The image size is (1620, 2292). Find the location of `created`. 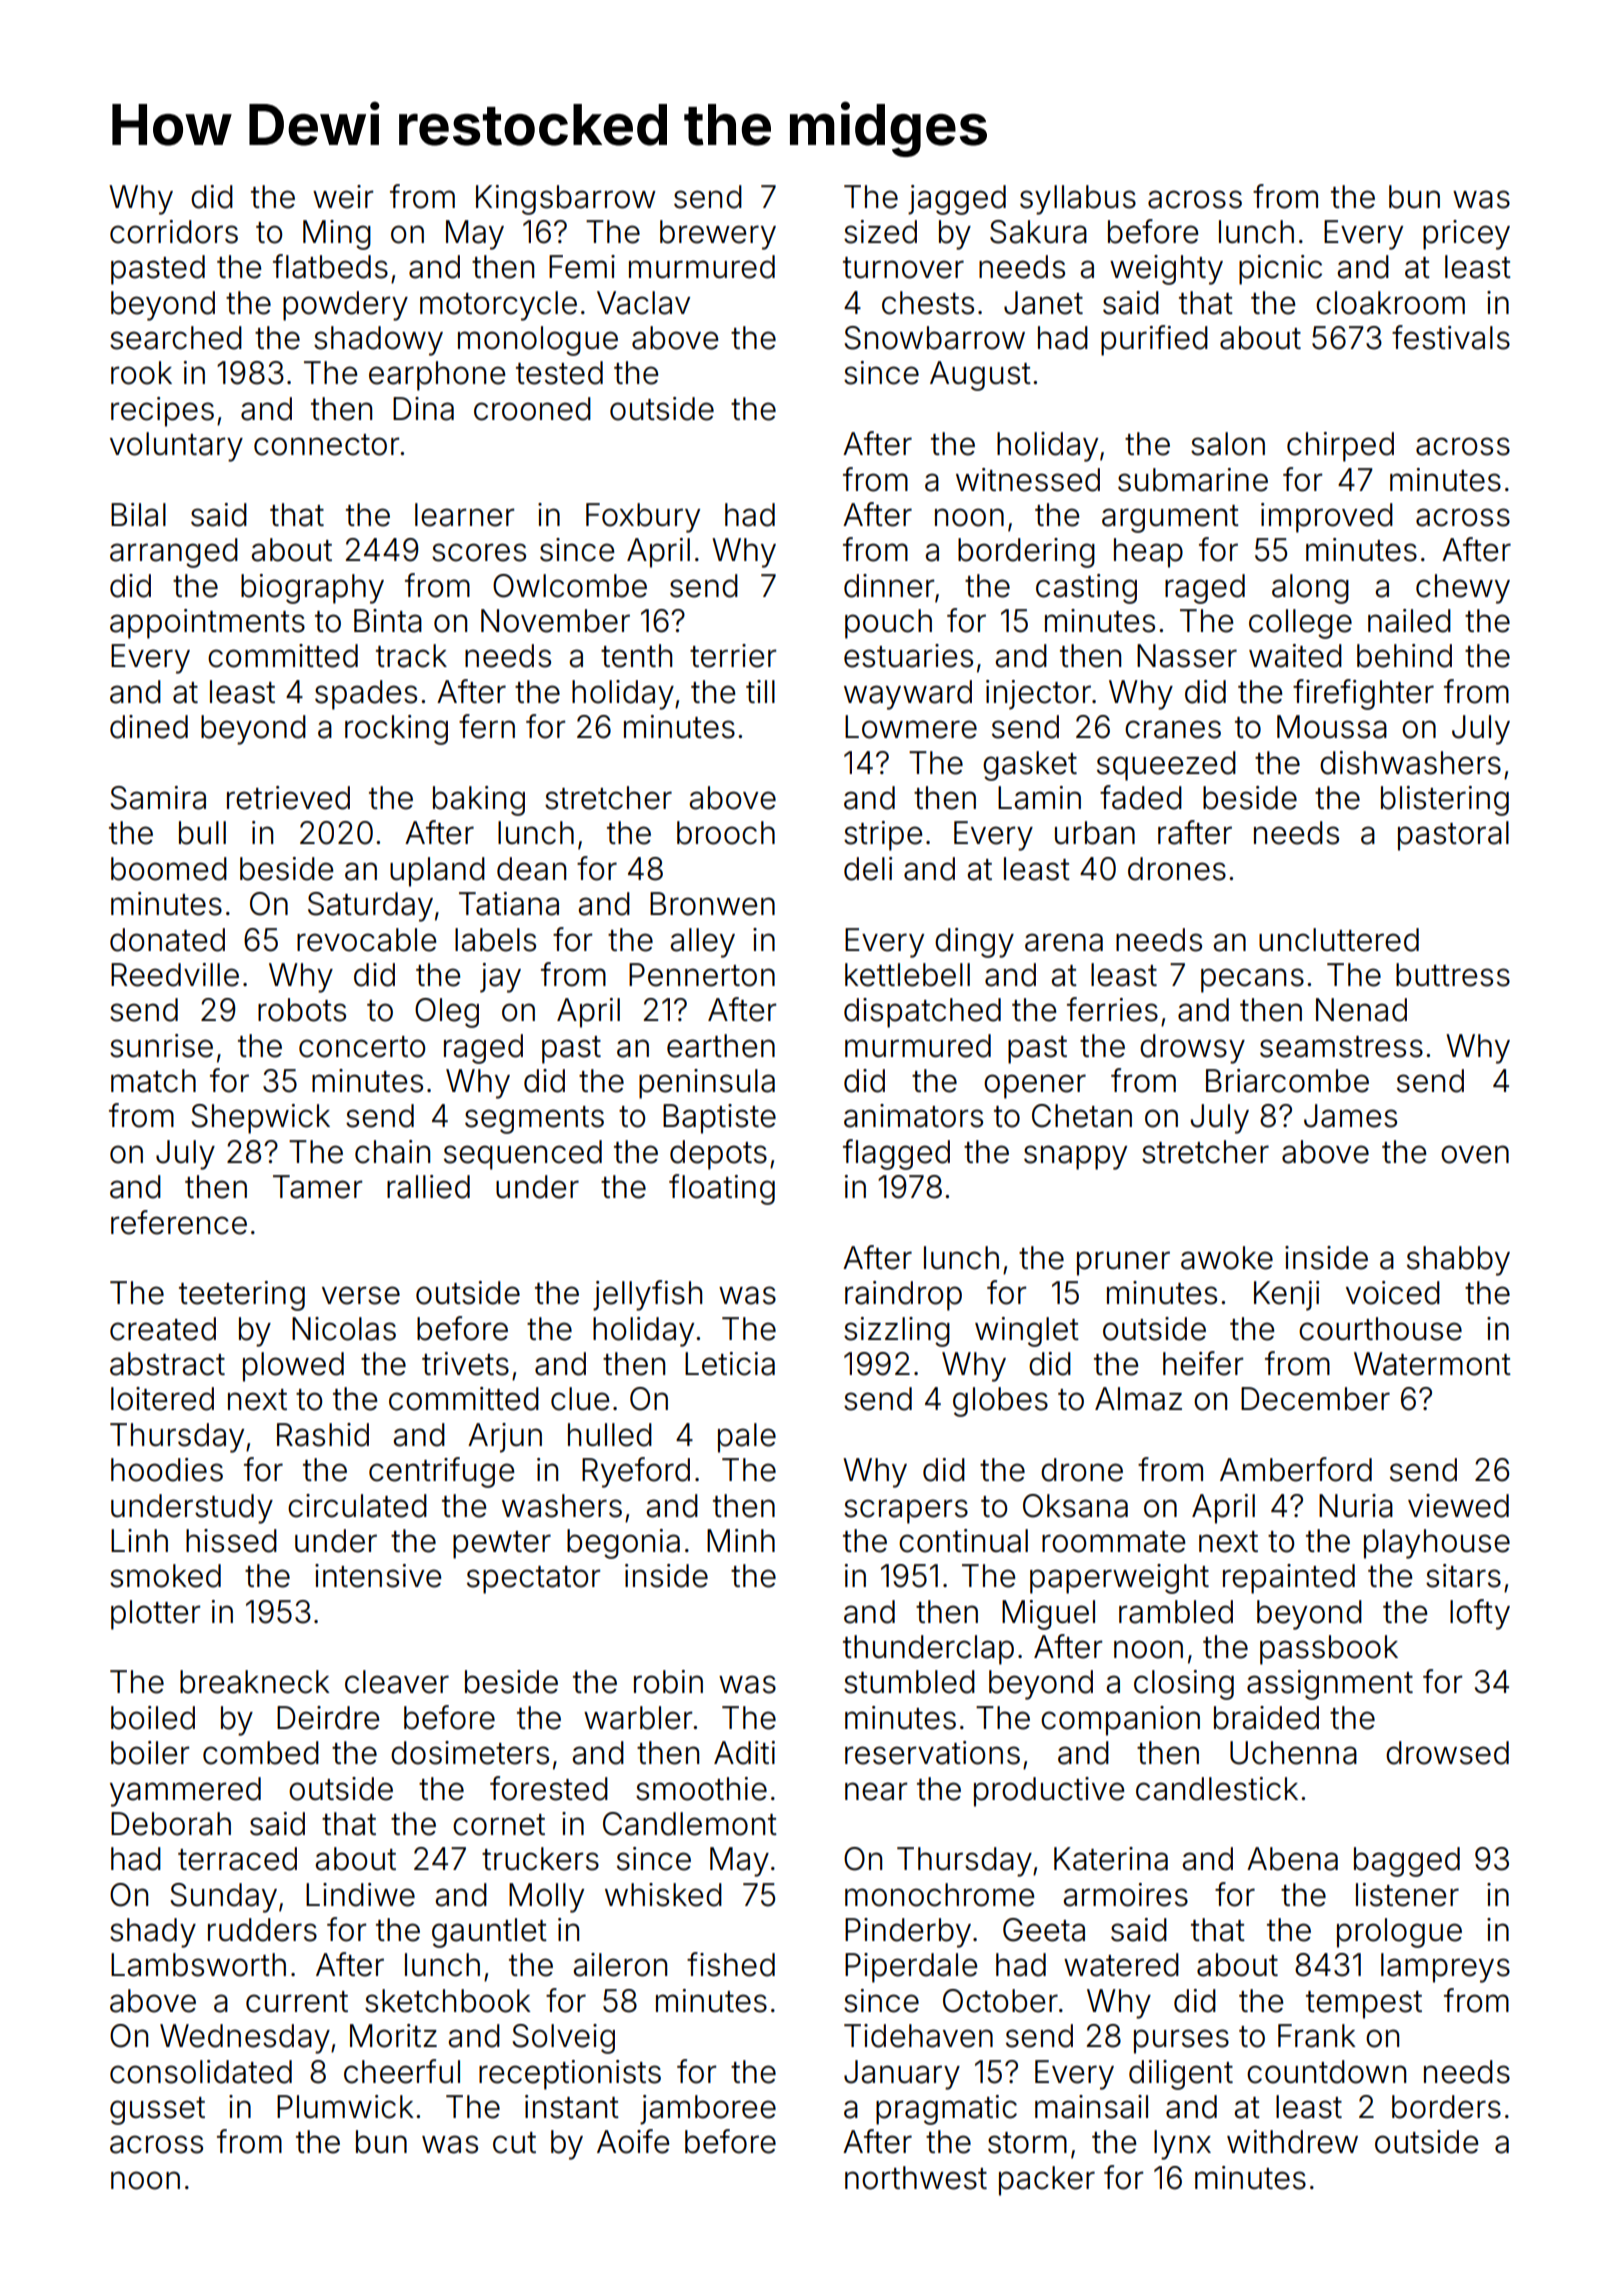

created is located at coordinates (163, 1329).
